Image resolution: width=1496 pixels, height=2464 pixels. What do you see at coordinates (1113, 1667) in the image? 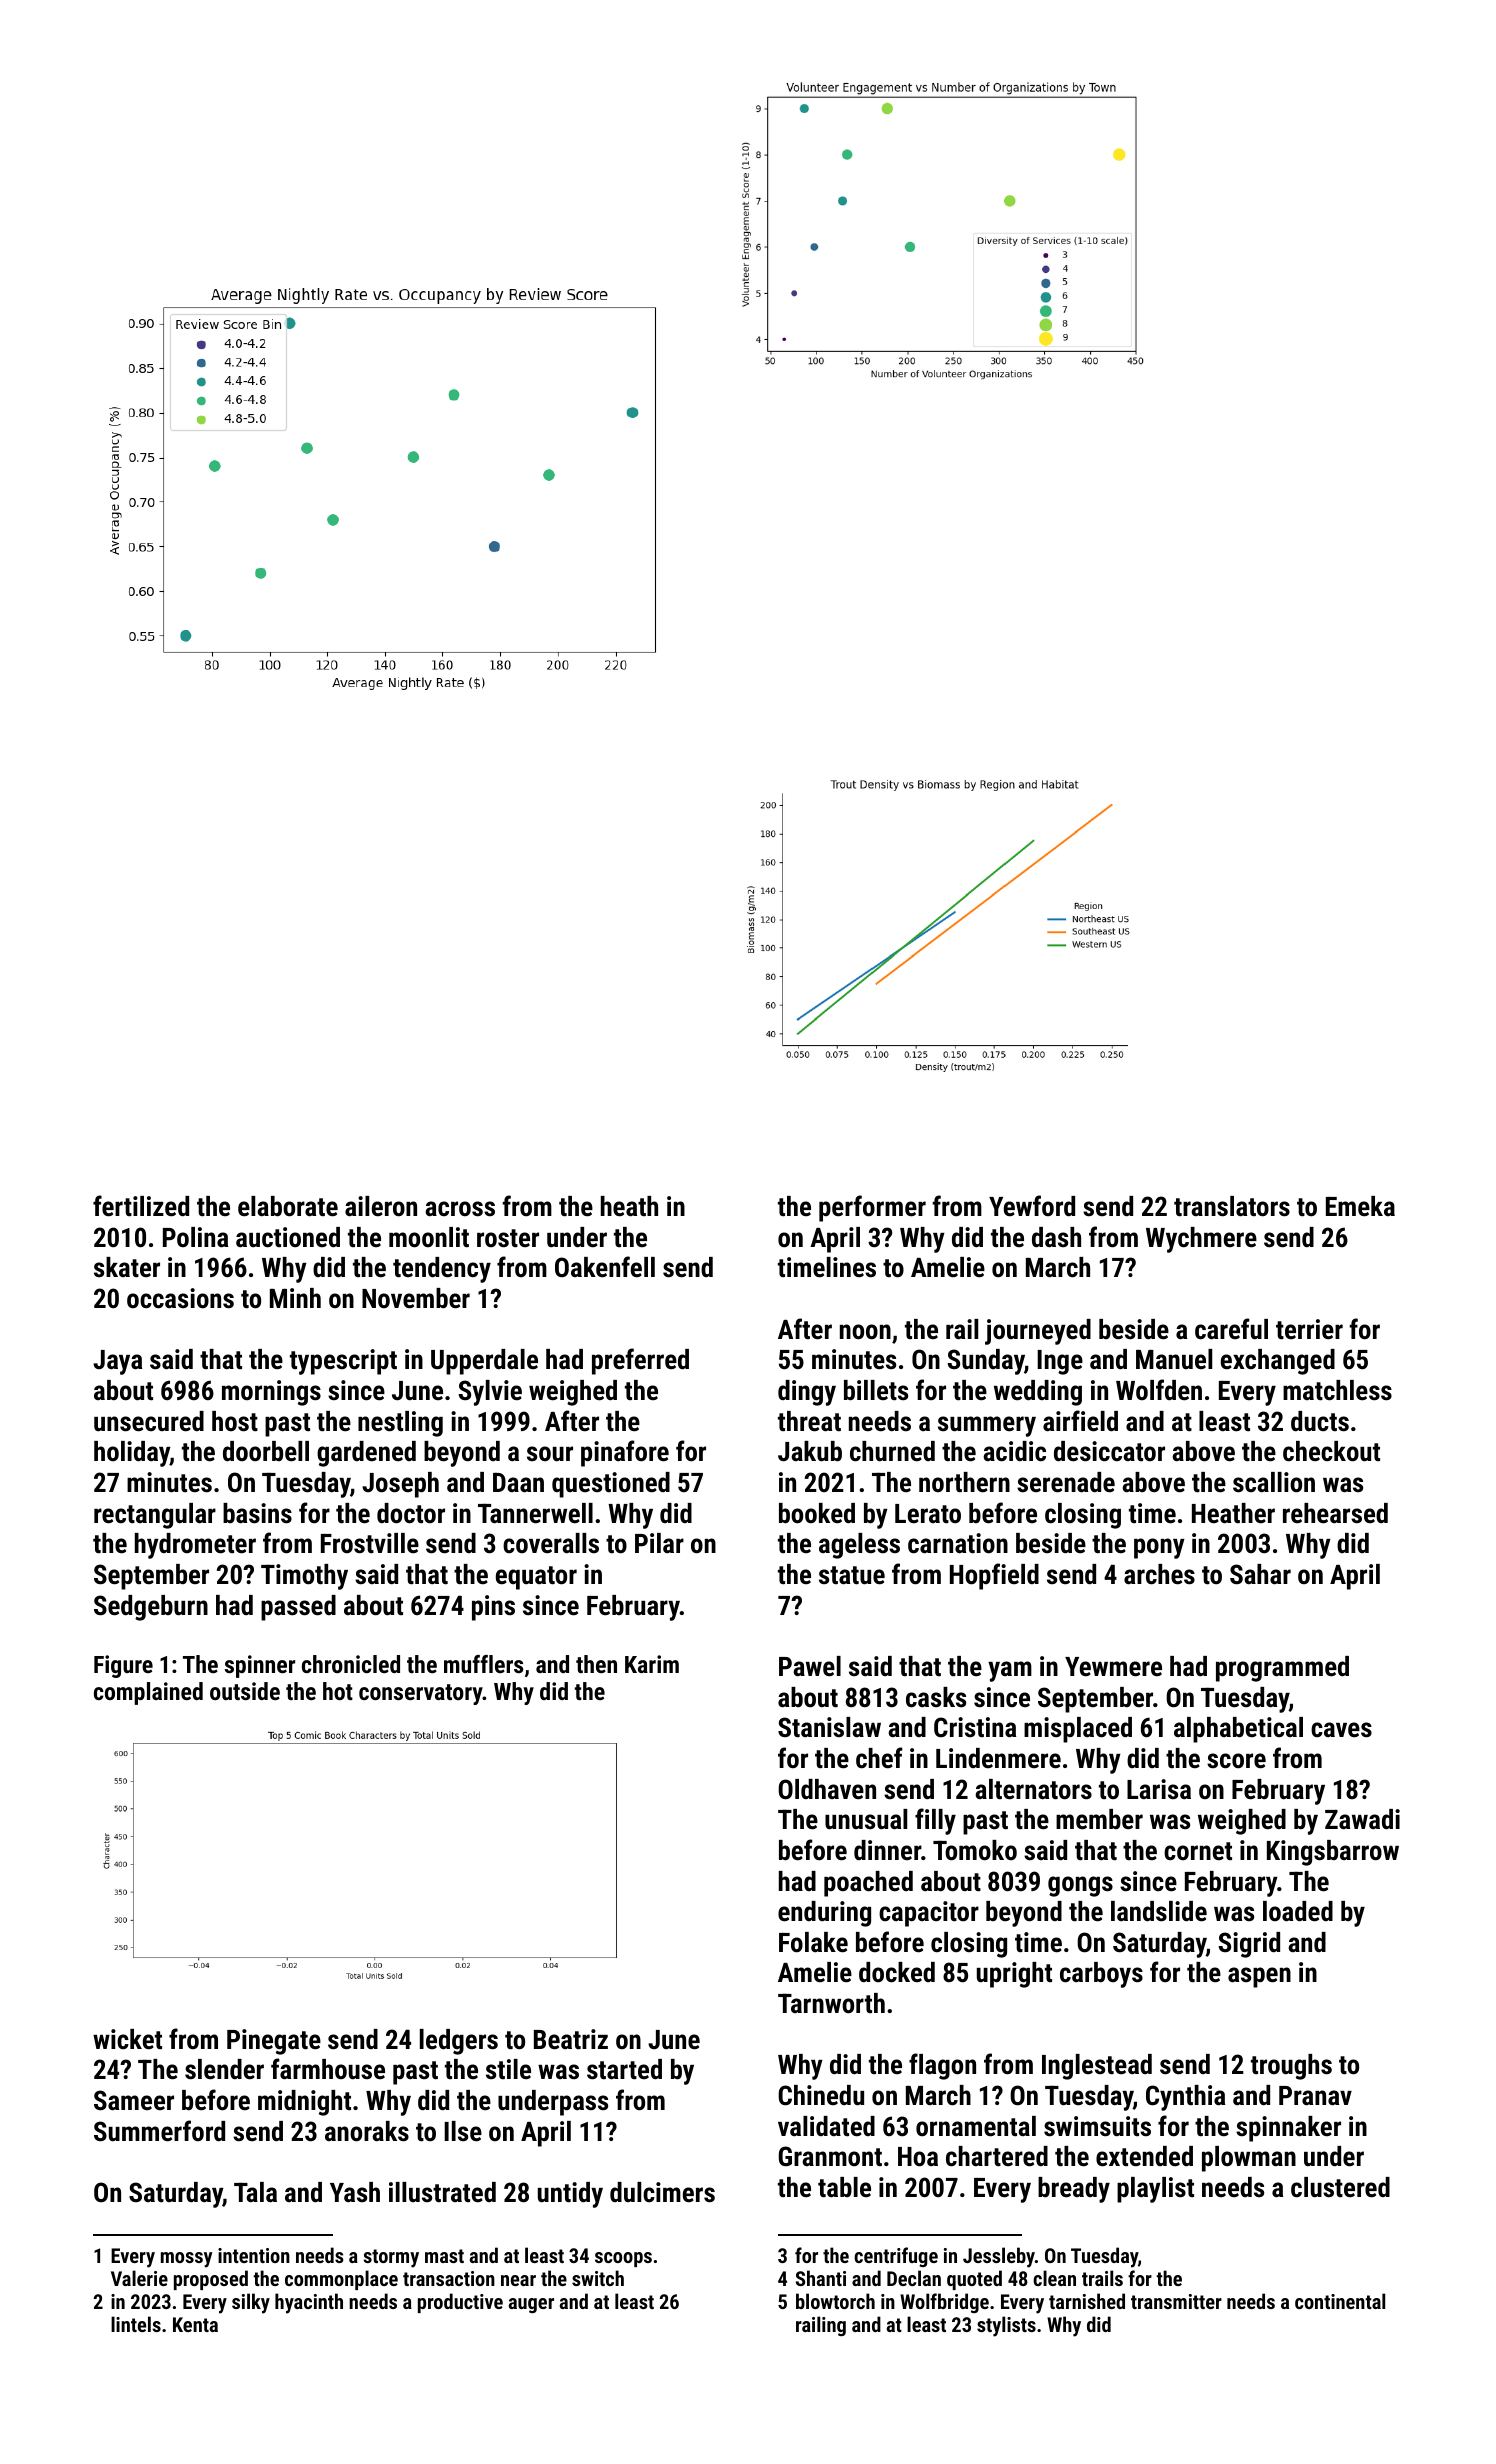
I see `Yewmere` at bounding box center [1113, 1667].
